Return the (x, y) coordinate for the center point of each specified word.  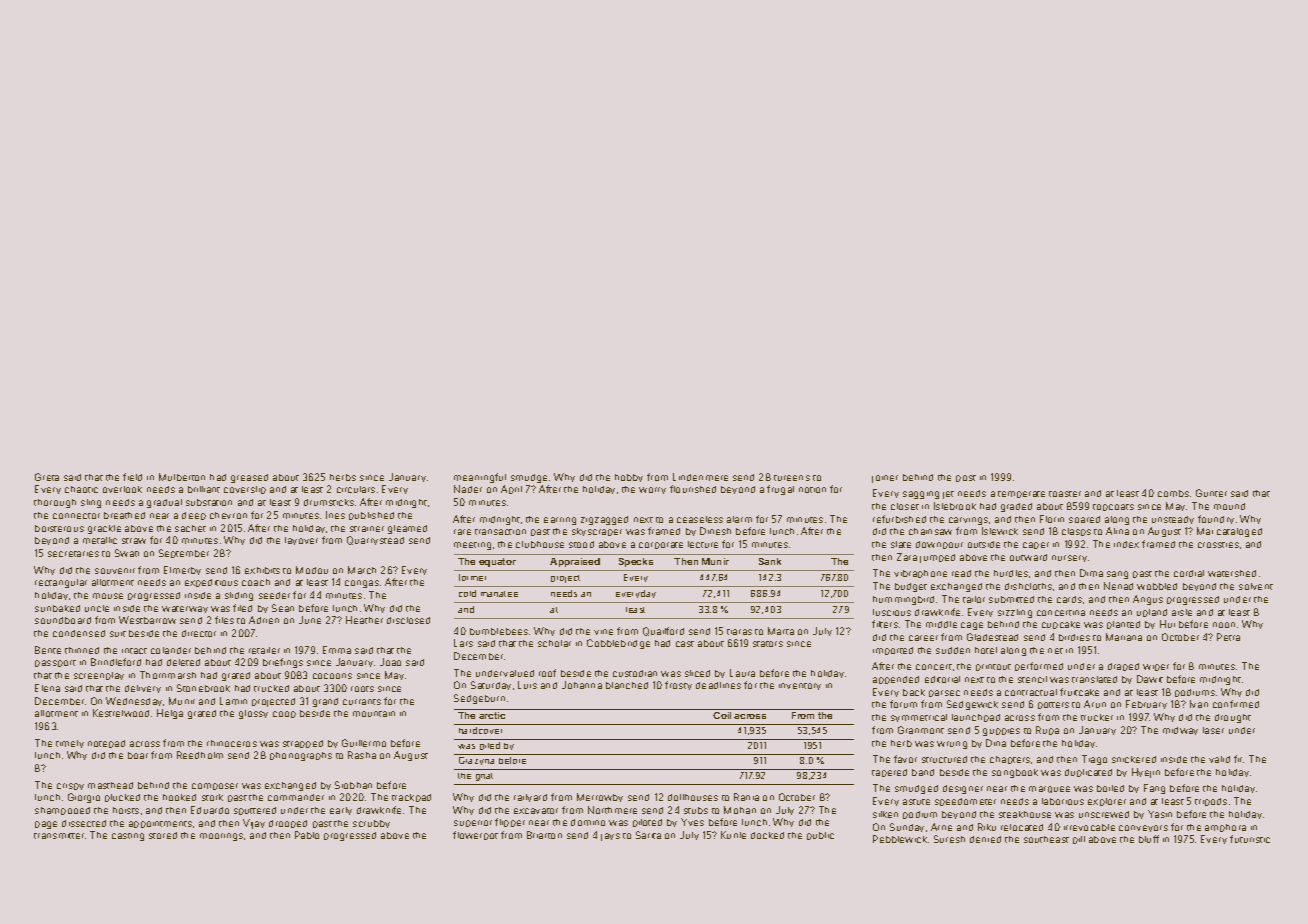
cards (1069, 599)
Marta (781, 631)
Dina (996, 743)
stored (163, 835)
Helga (170, 714)
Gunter (1211, 493)
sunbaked (57, 608)
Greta (47, 477)
